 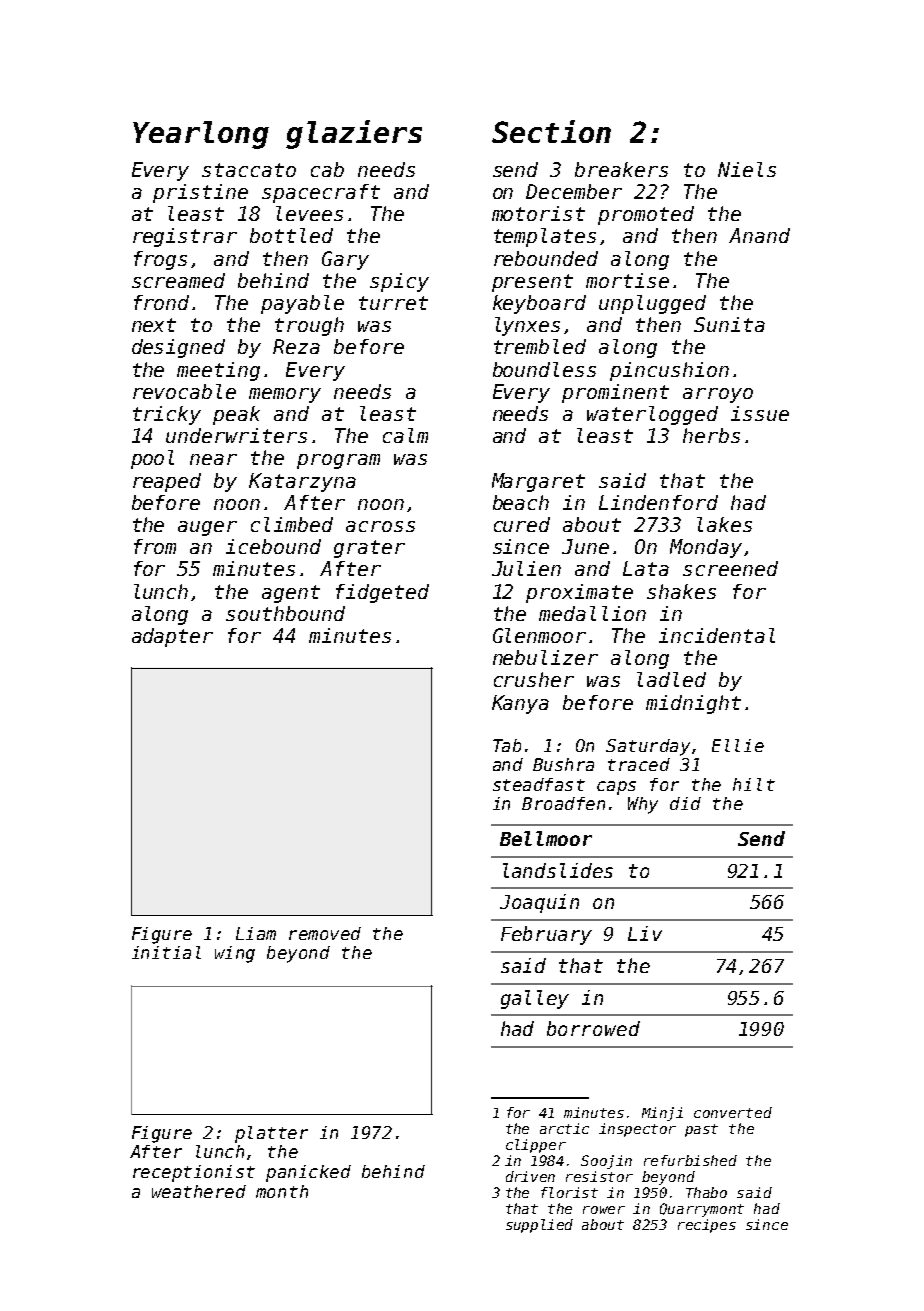 What do you see at coordinates (201, 135) in the page?
I see `Yearlong` at bounding box center [201, 135].
